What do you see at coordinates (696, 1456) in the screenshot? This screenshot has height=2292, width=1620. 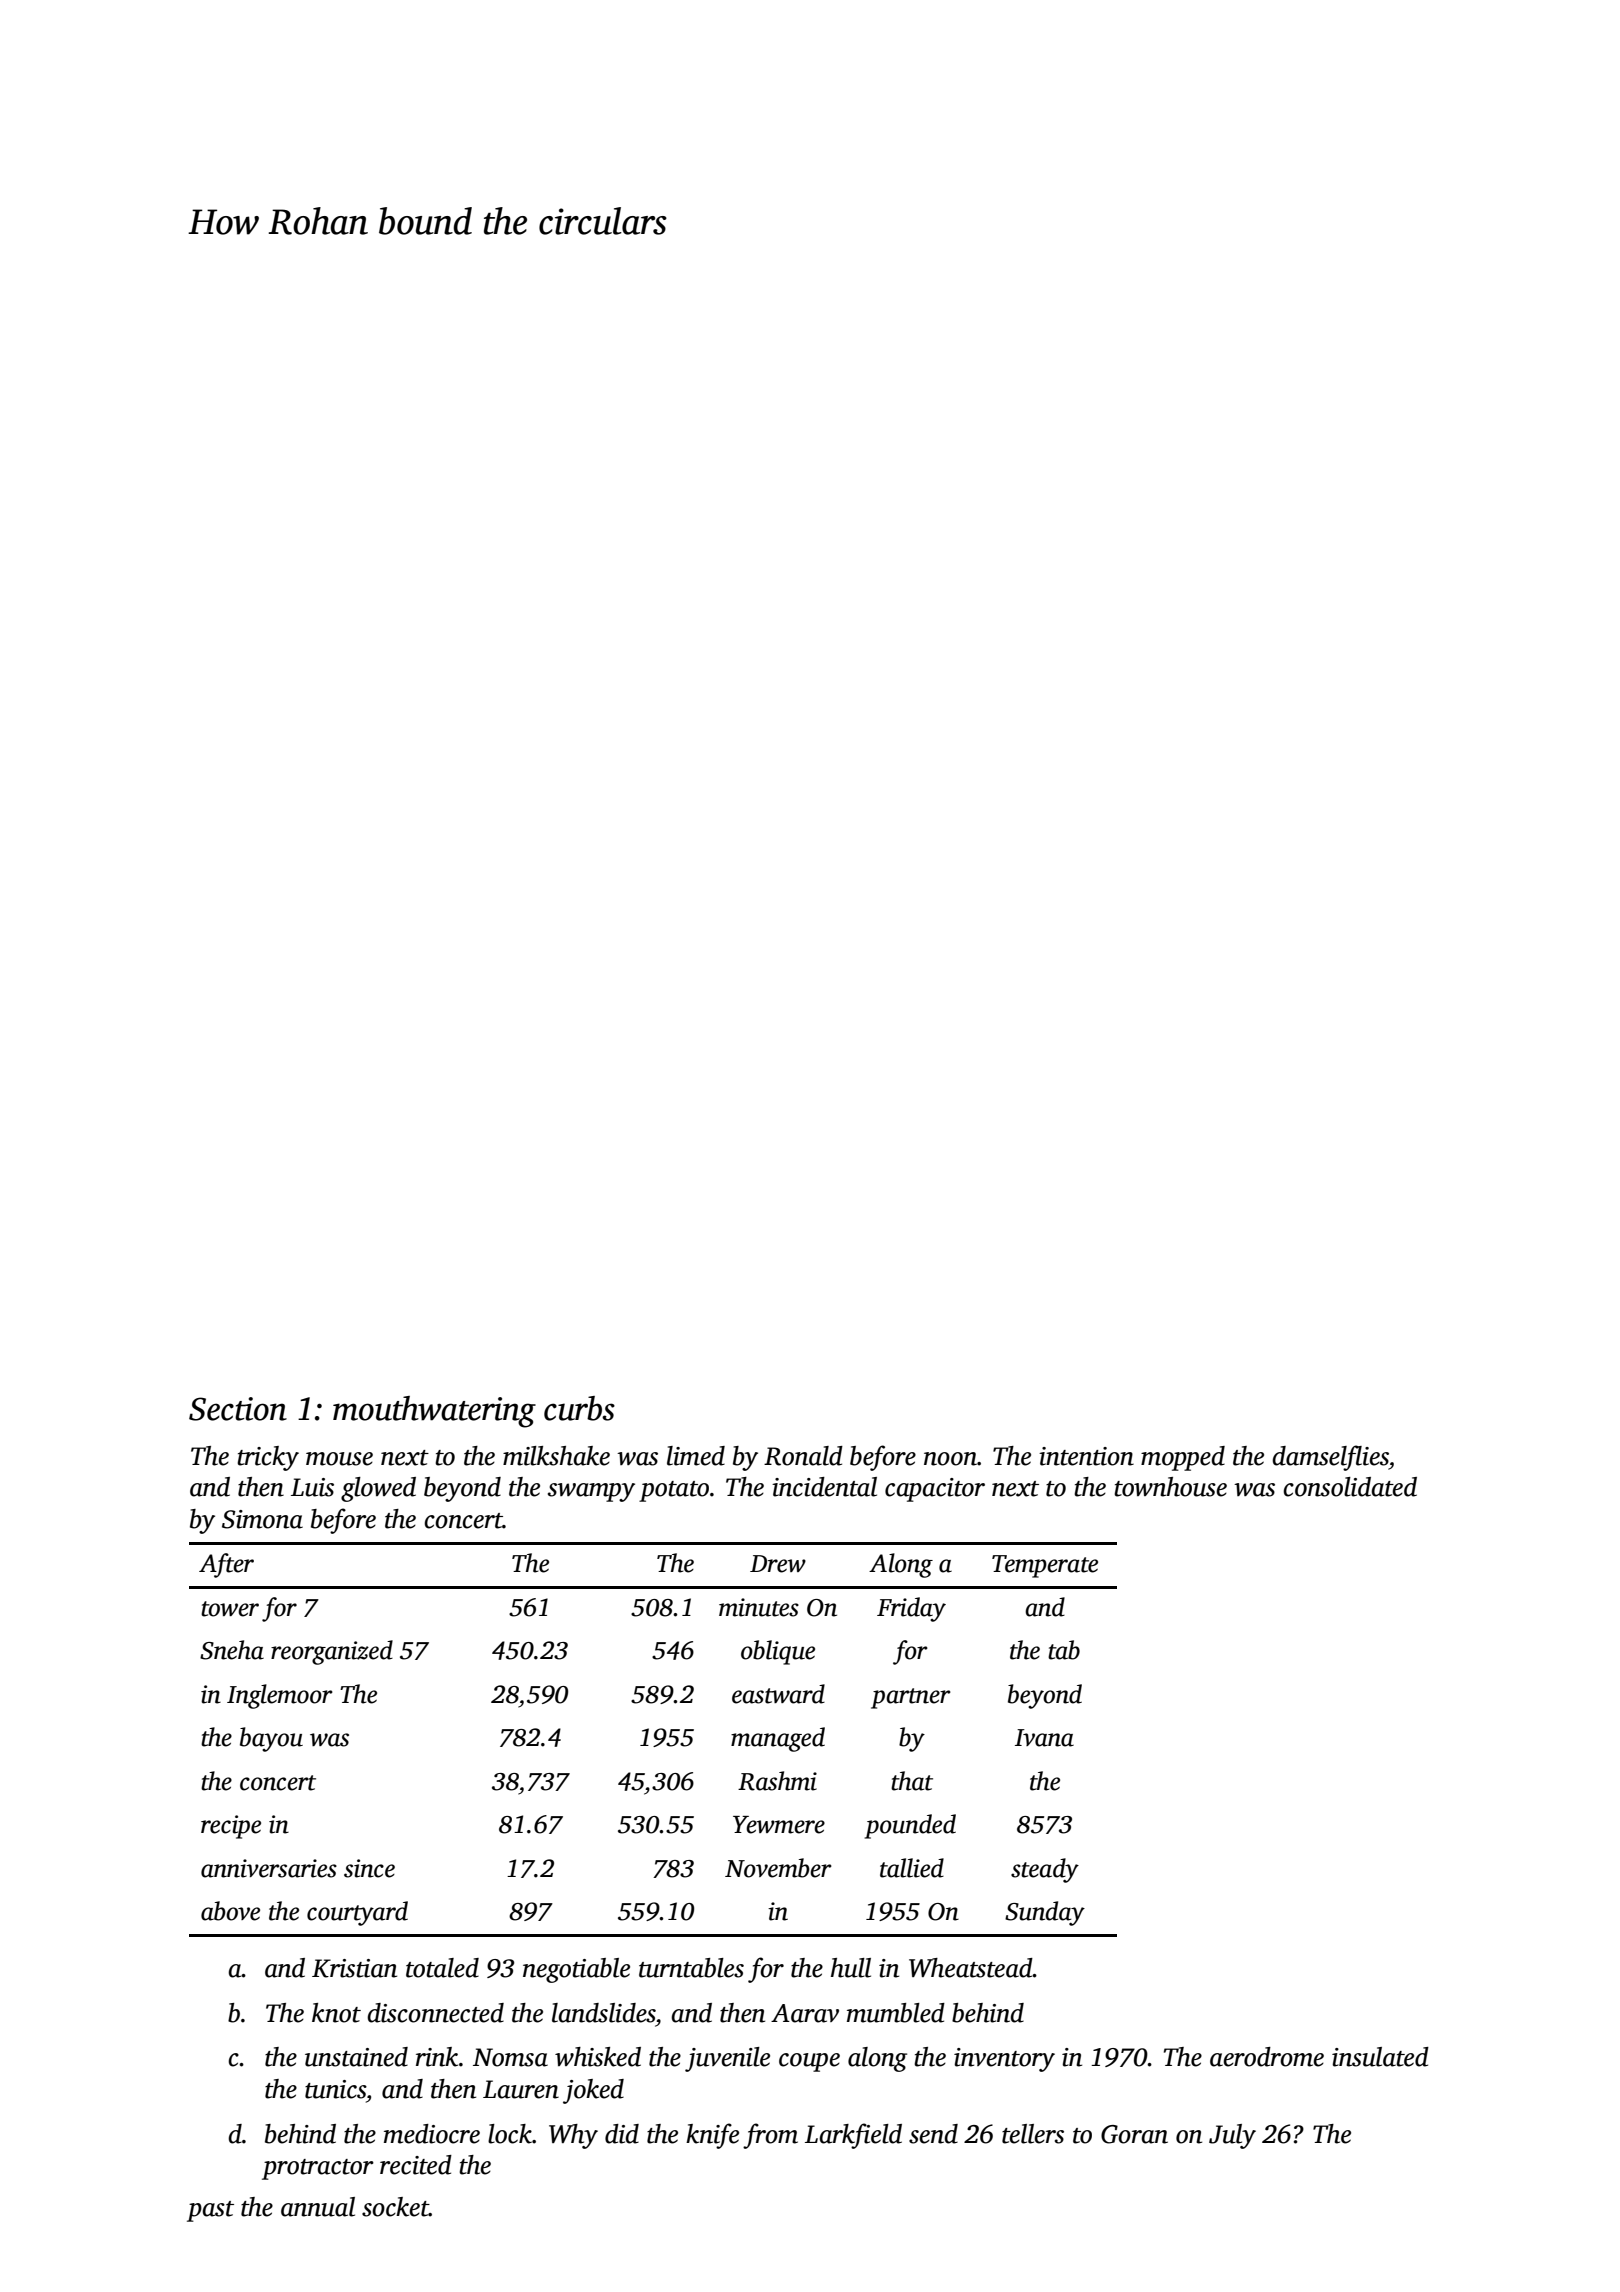 I see `limed` at bounding box center [696, 1456].
